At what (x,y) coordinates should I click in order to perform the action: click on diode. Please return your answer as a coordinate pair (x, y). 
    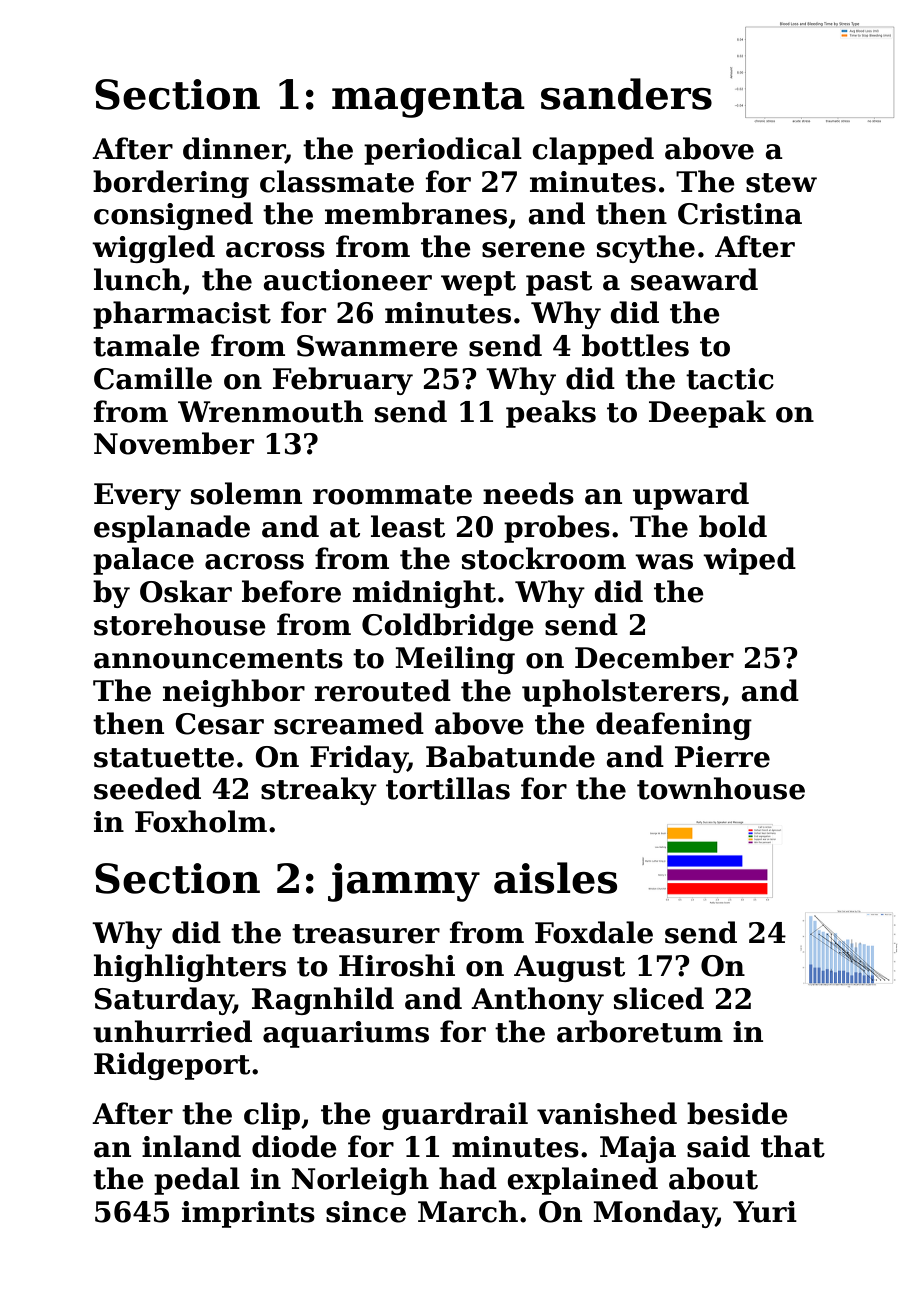
    Looking at the image, I should click on (294, 1146).
